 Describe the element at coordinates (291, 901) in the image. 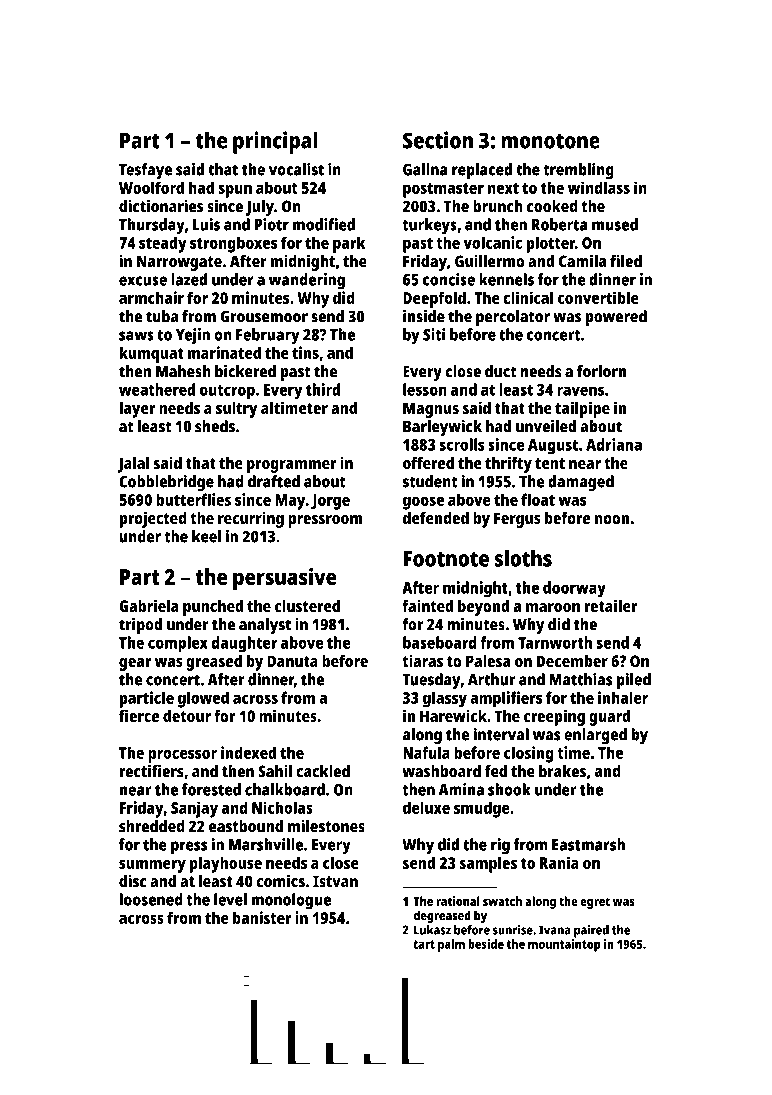

I see `monologue` at that location.
